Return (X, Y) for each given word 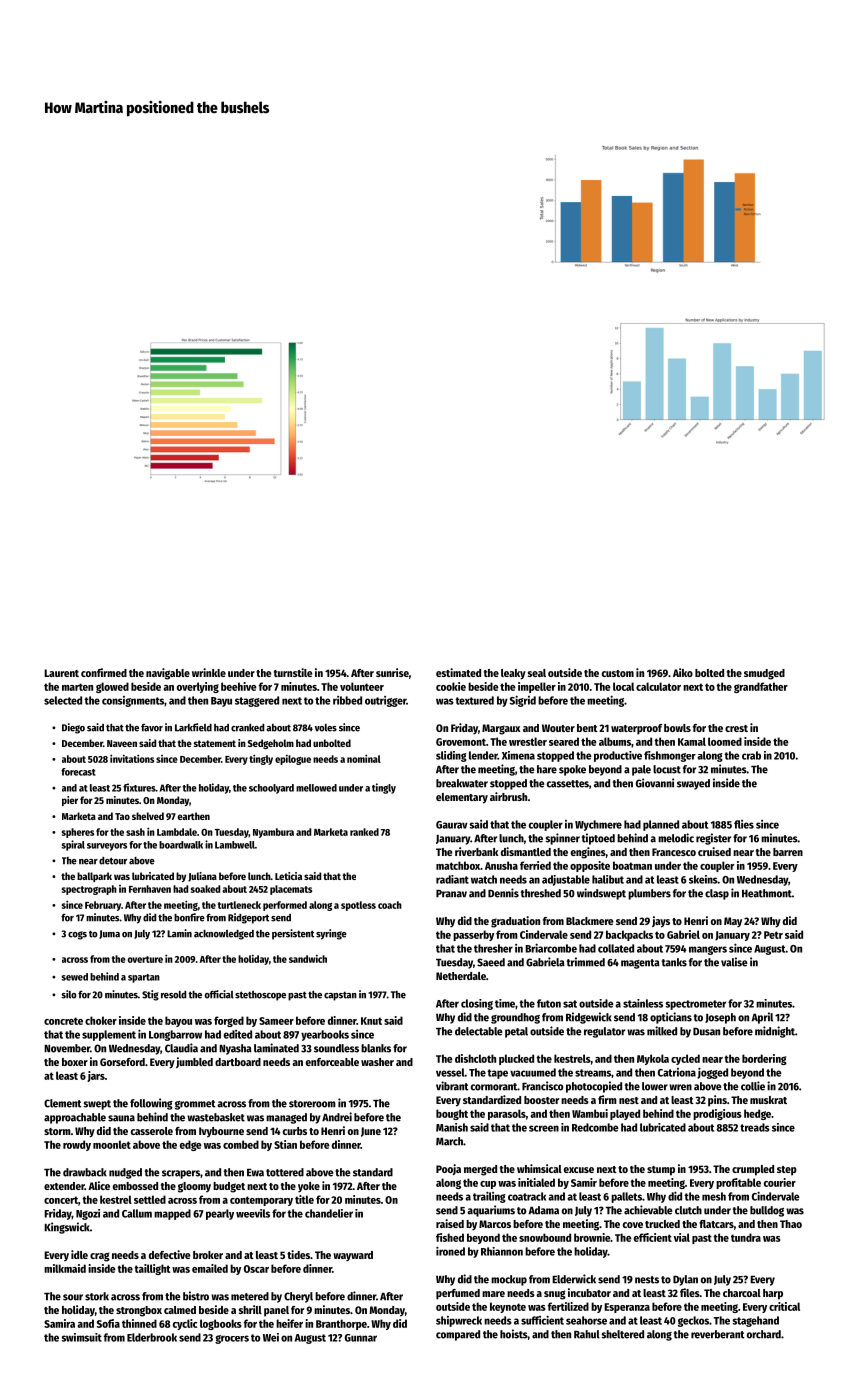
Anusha (501, 865)
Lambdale (177, 832)
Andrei (337, 1117)
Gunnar (361, 1338)
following (151, 1104)
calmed (180, 1310)
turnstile (293, 672)
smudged (764, 674)
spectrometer (696, 1005)
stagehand (756, 1321)
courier (780, 1182)
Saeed (491, 962)
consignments (133, 701)
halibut (608, 879)
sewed (75, 977)
